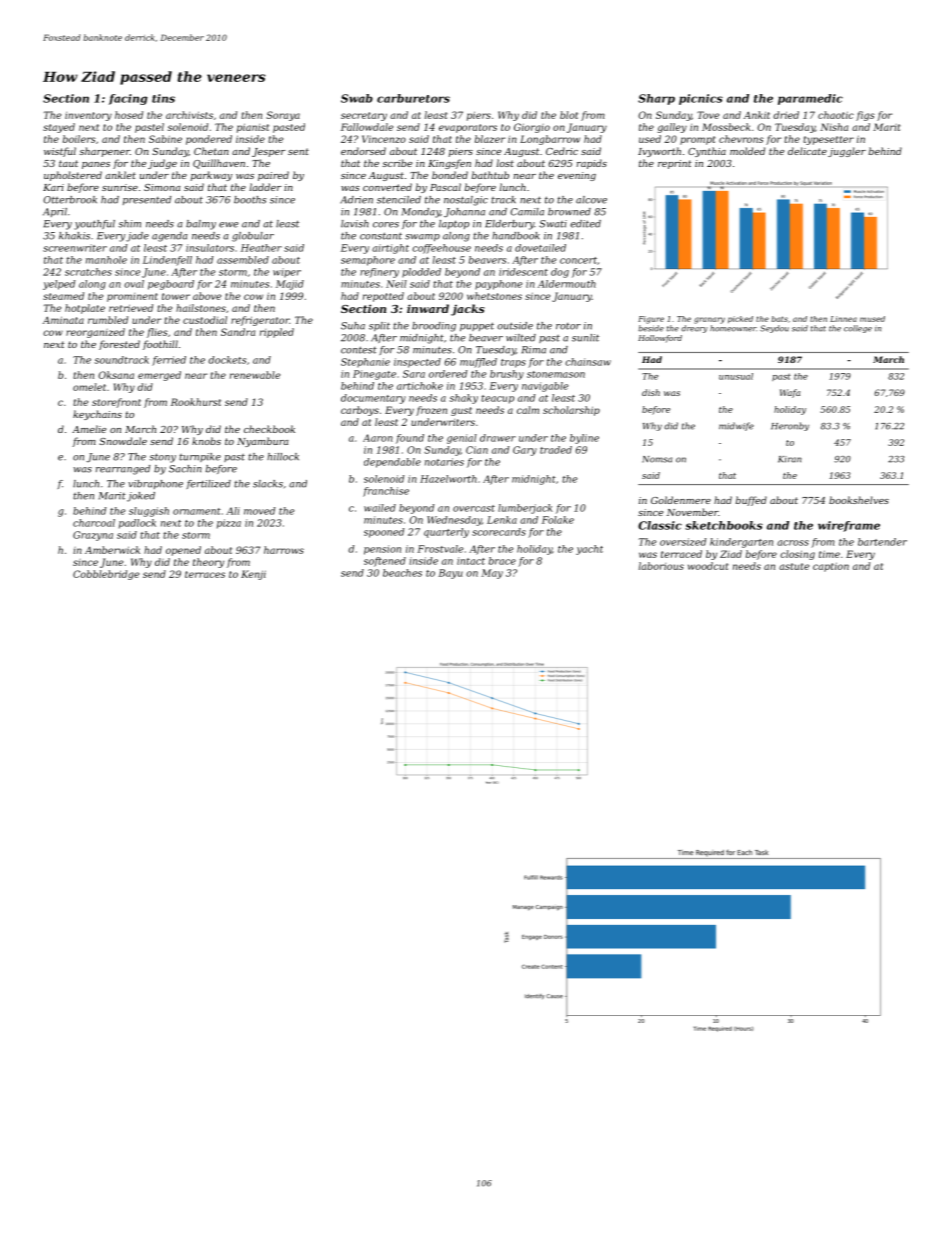 The image size is (952, 1233). I want to click on concert, so click(578, 260).
